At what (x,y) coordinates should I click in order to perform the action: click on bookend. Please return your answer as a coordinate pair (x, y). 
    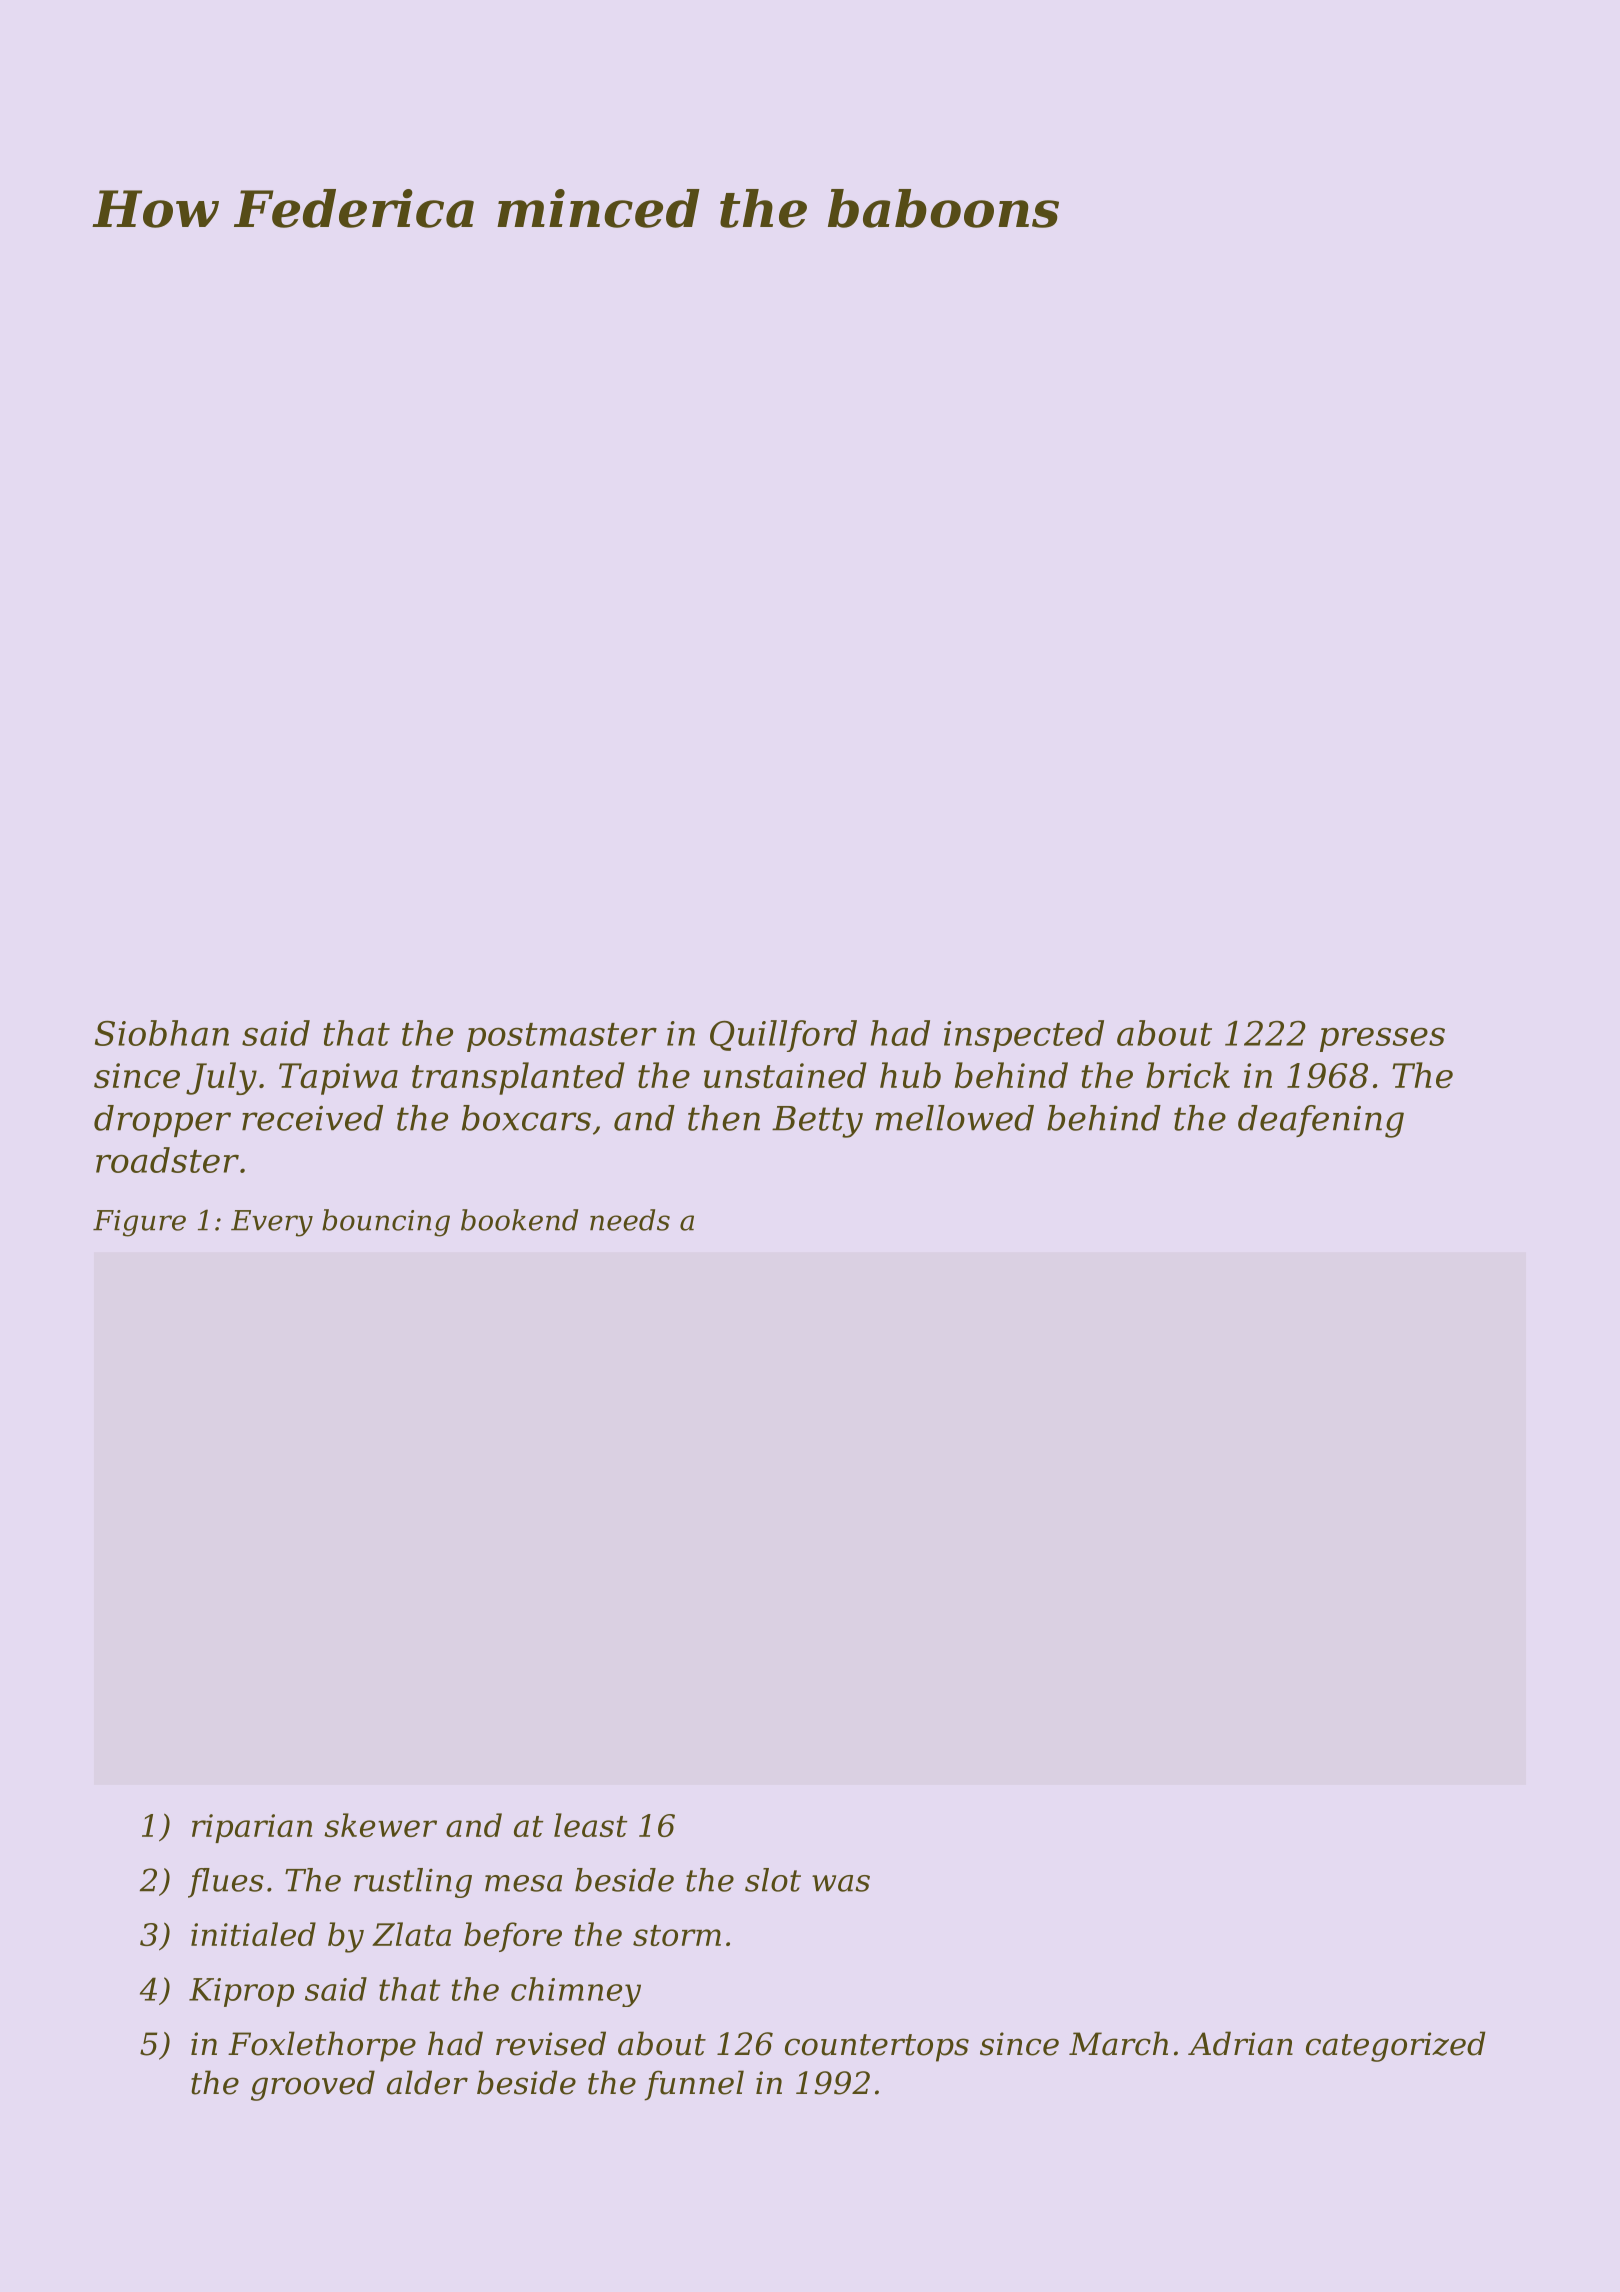
    Looking at the image, I should click on (519, 1220).
